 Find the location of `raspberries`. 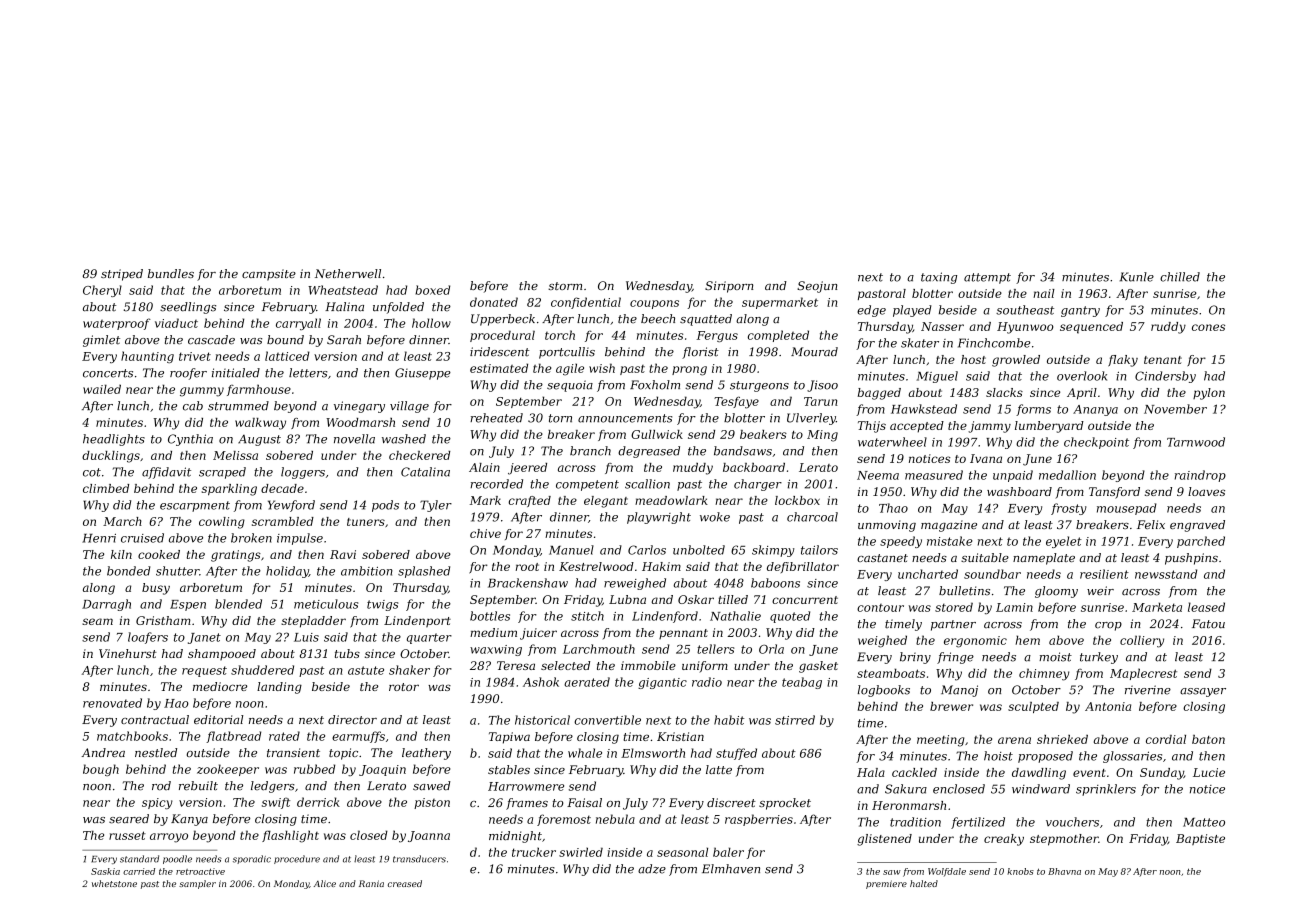

raspberries is located at coordinates (759, 820).
